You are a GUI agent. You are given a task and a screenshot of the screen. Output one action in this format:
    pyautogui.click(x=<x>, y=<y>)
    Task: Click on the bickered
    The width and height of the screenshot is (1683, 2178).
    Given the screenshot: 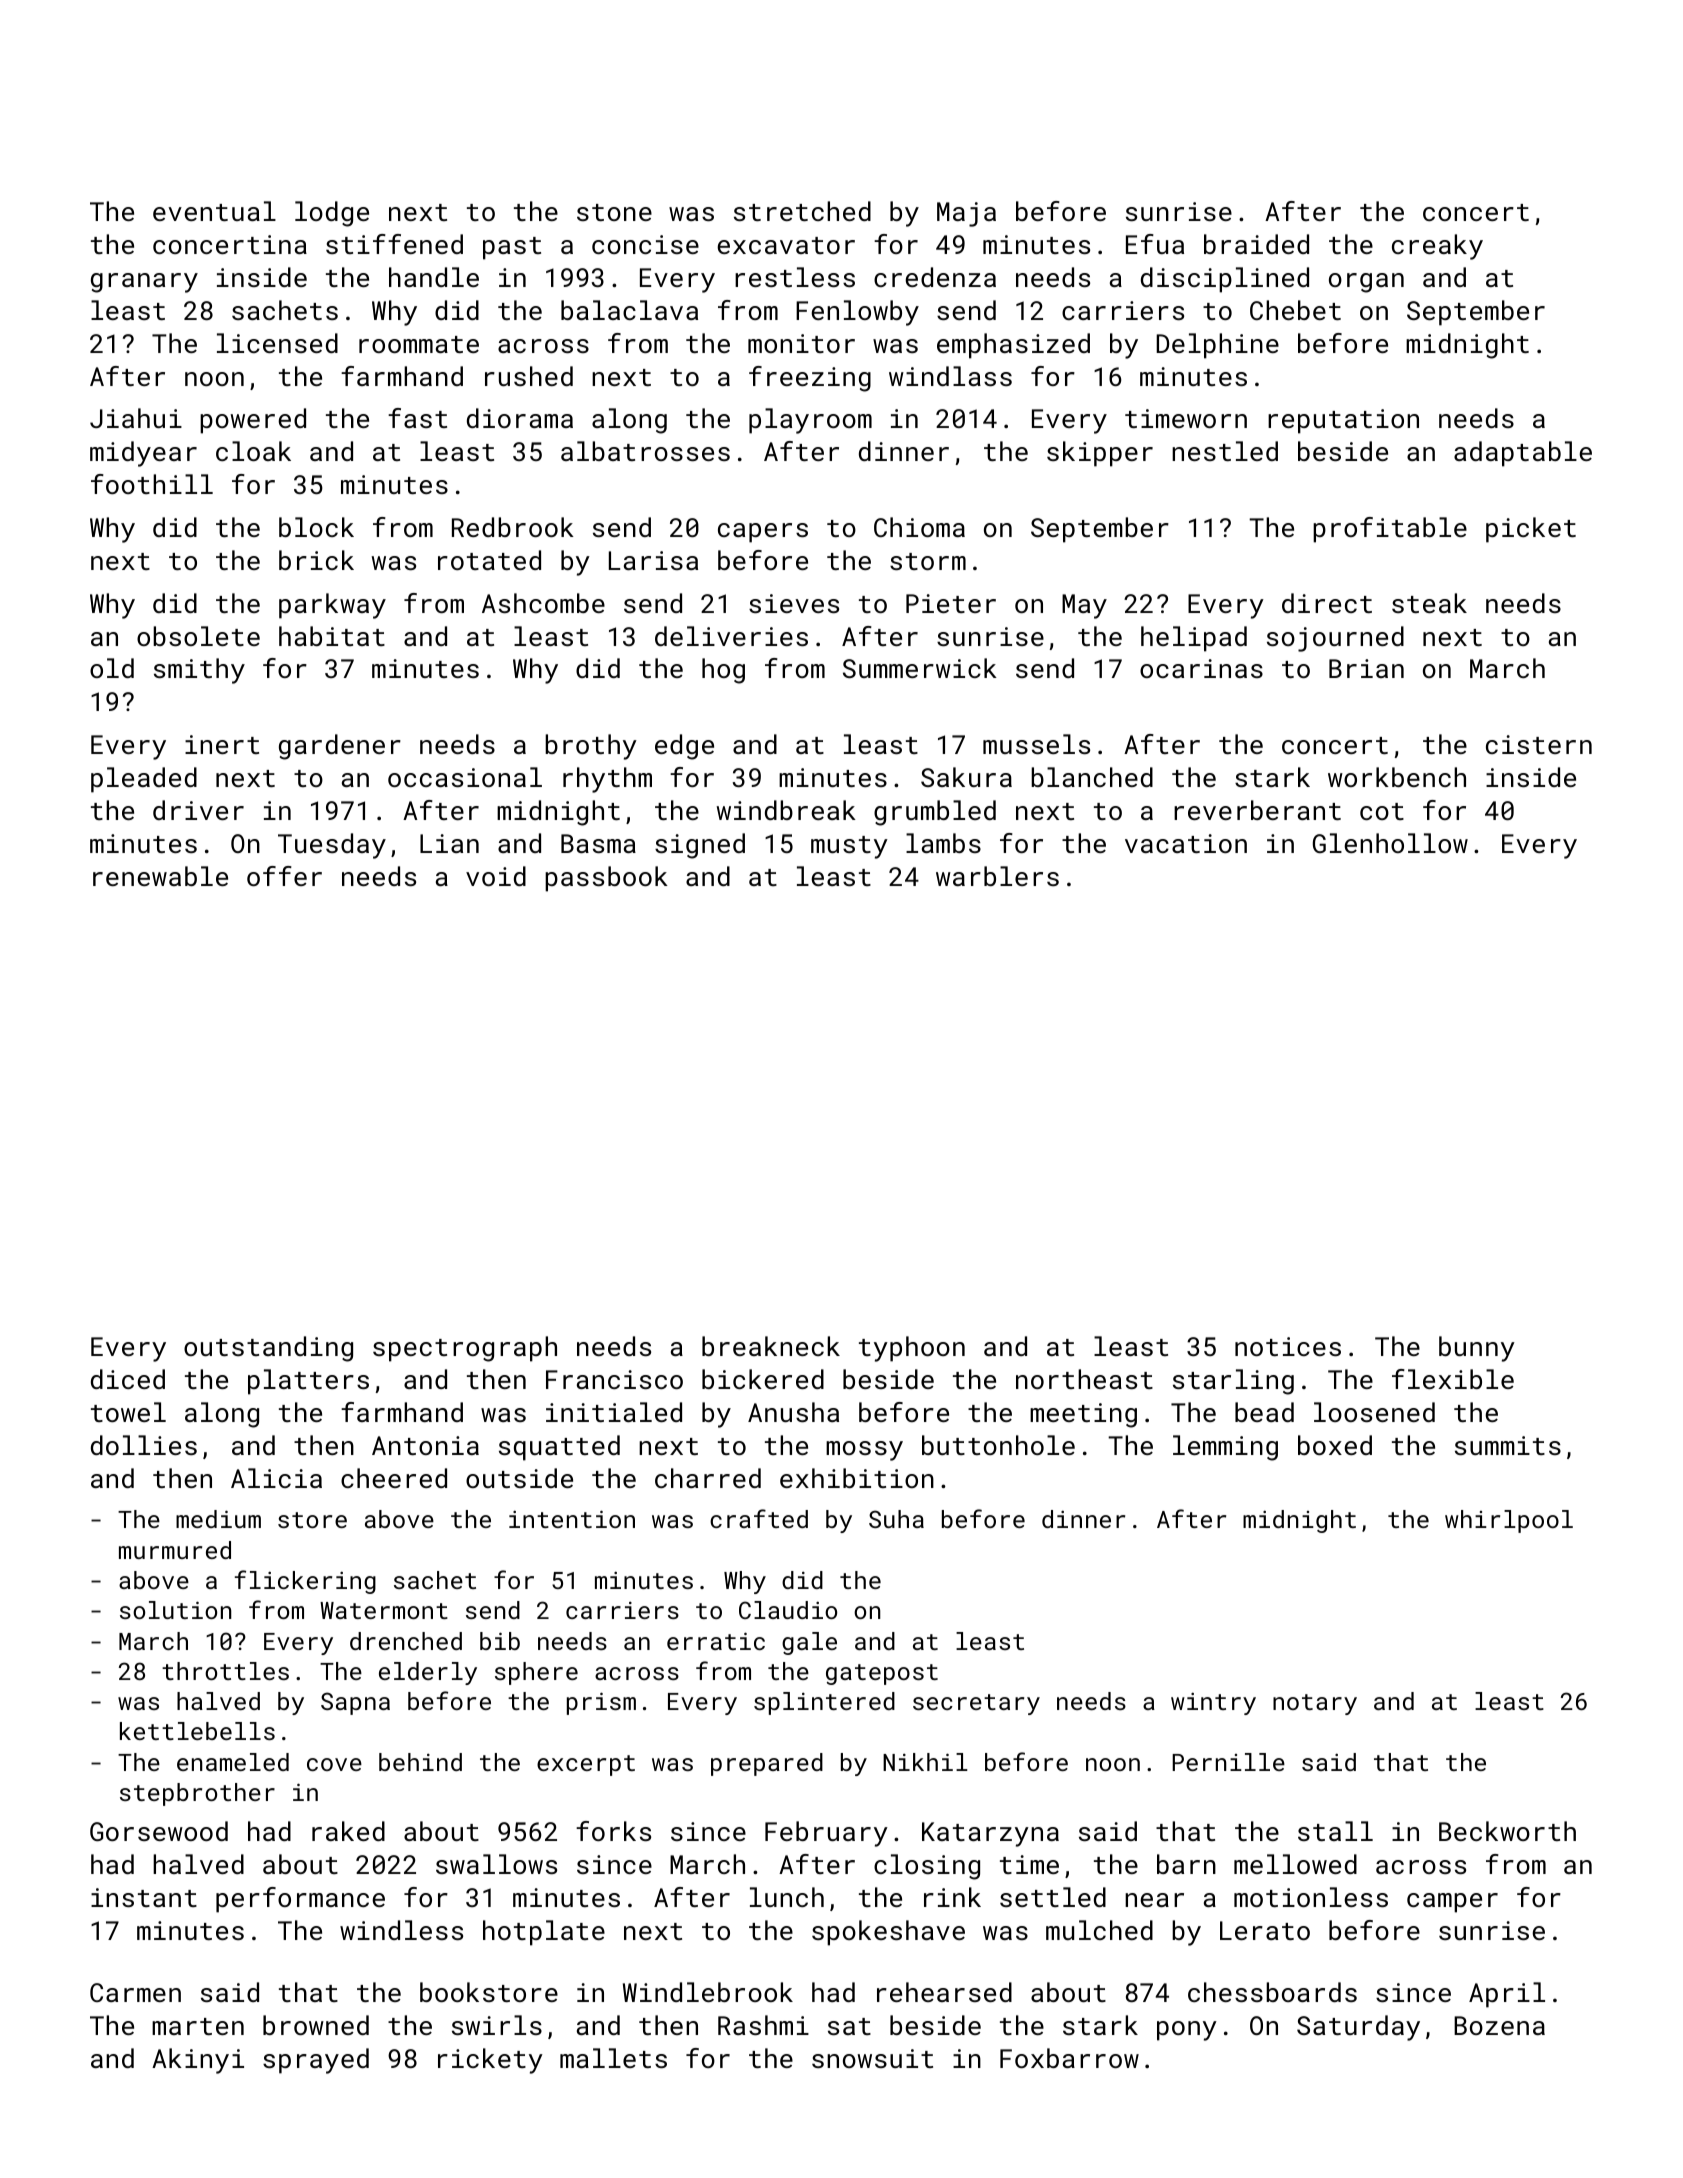 What is the action you would take?
    pyautogui.click(x=763, y=1379)
